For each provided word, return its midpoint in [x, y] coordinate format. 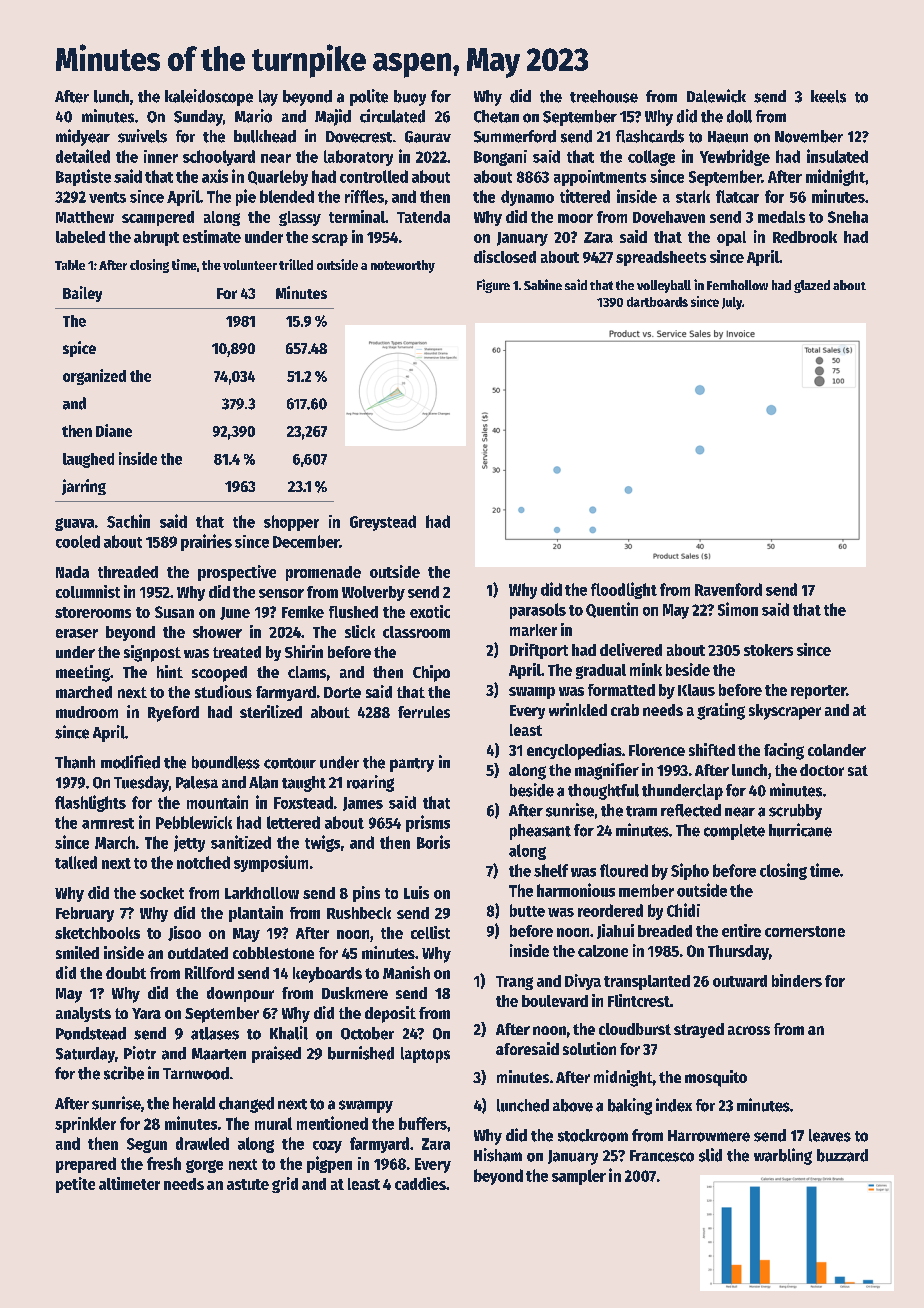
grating [721, 711]
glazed [812, 286]
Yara [146, 1013]
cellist [430, 932]
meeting [83, 673]
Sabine [543, 284]
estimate [212, 236]
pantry [412, 765]
